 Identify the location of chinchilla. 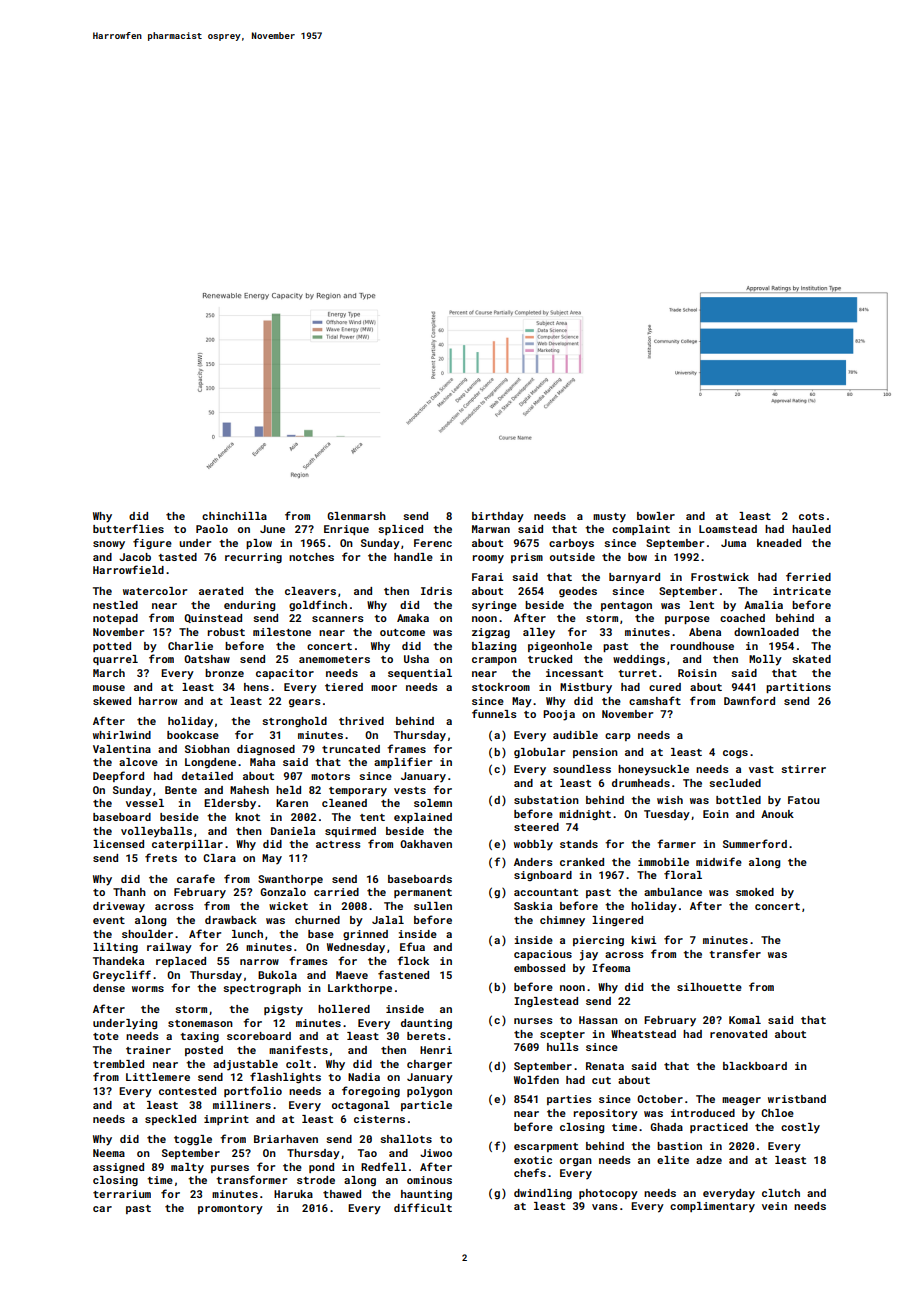
(234, 516).
